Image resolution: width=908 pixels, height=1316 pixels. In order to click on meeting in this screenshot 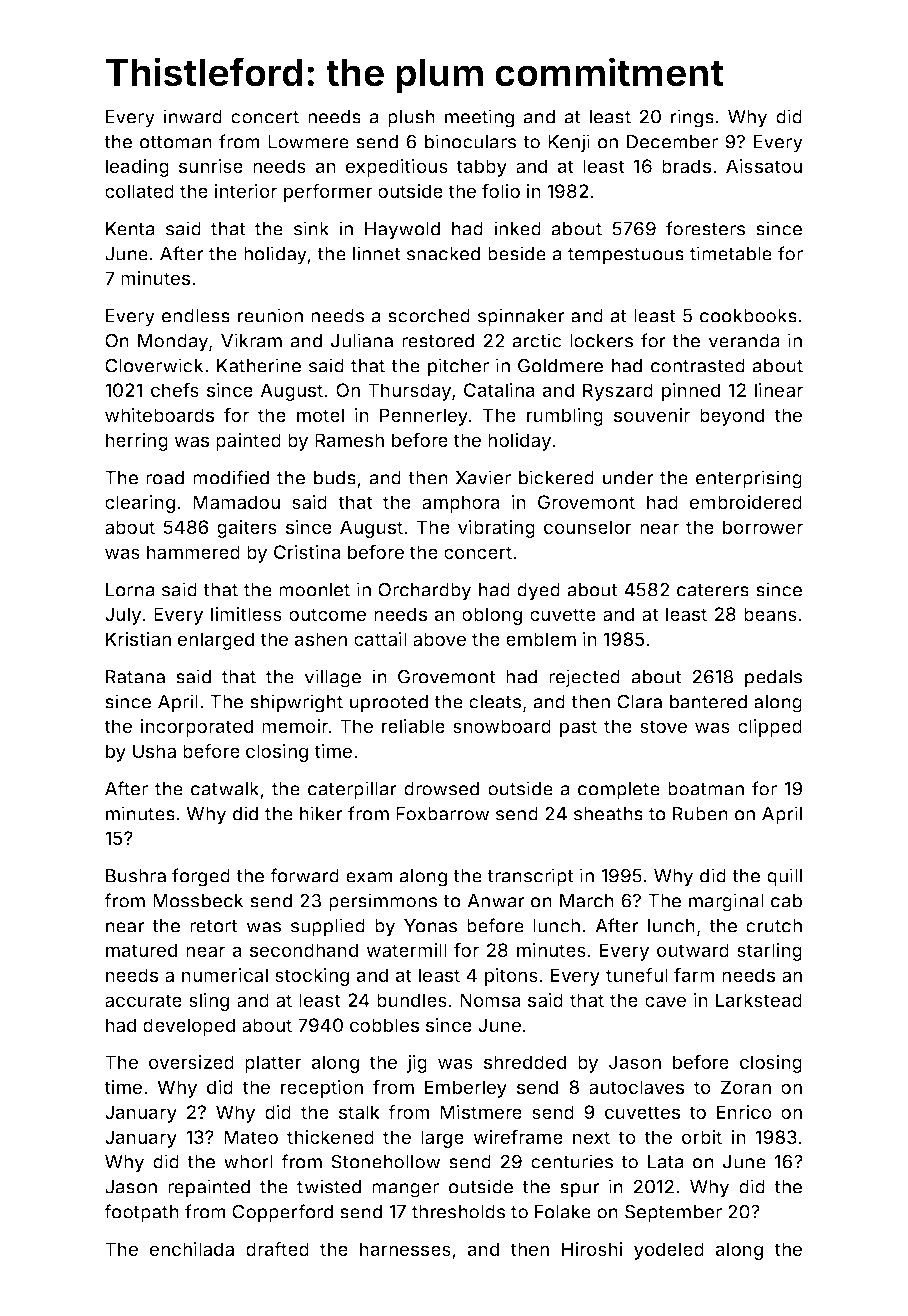, I will do `click(479, 118)`.
